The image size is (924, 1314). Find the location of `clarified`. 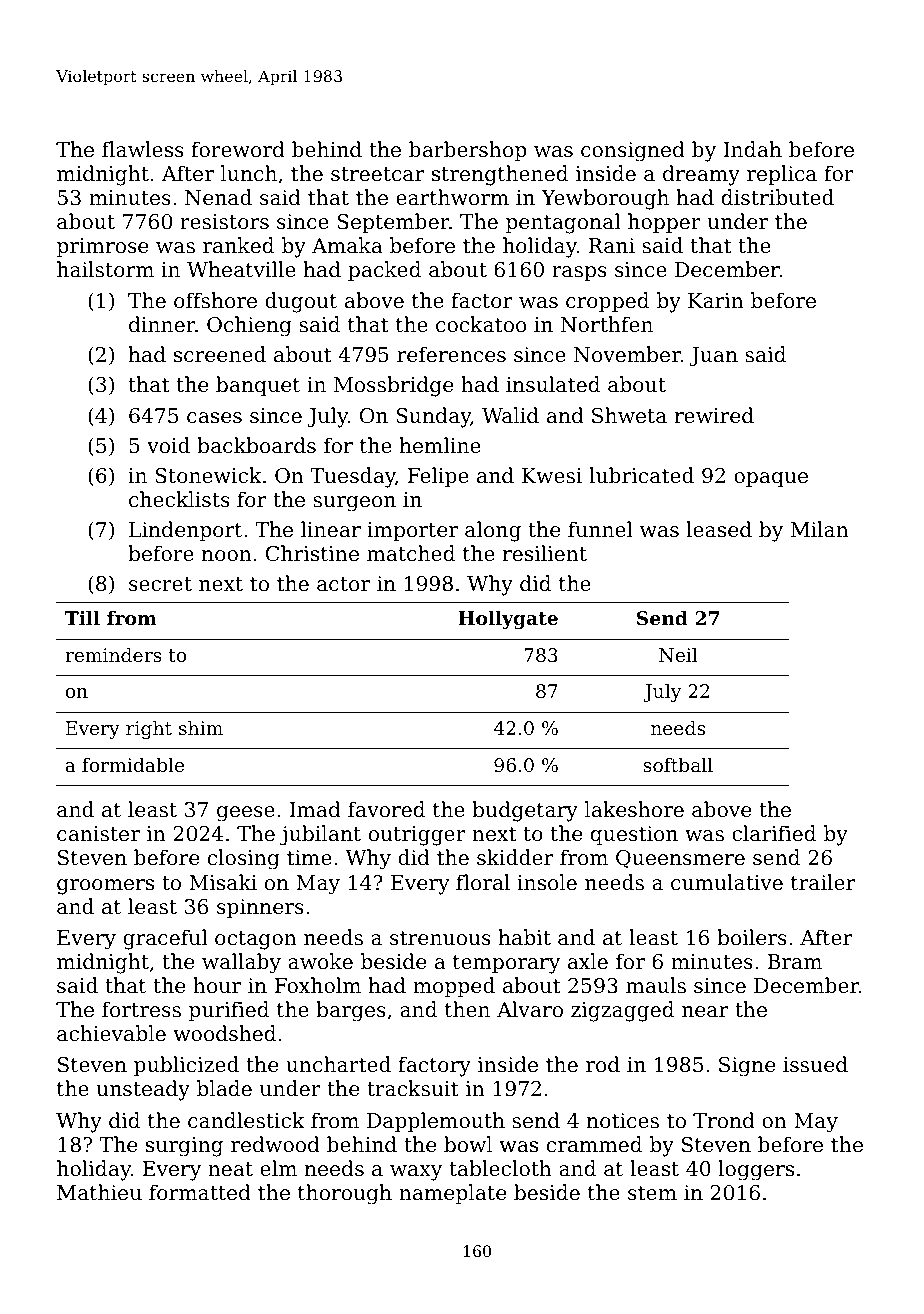

clarified is located at coordinates (774, 833).
